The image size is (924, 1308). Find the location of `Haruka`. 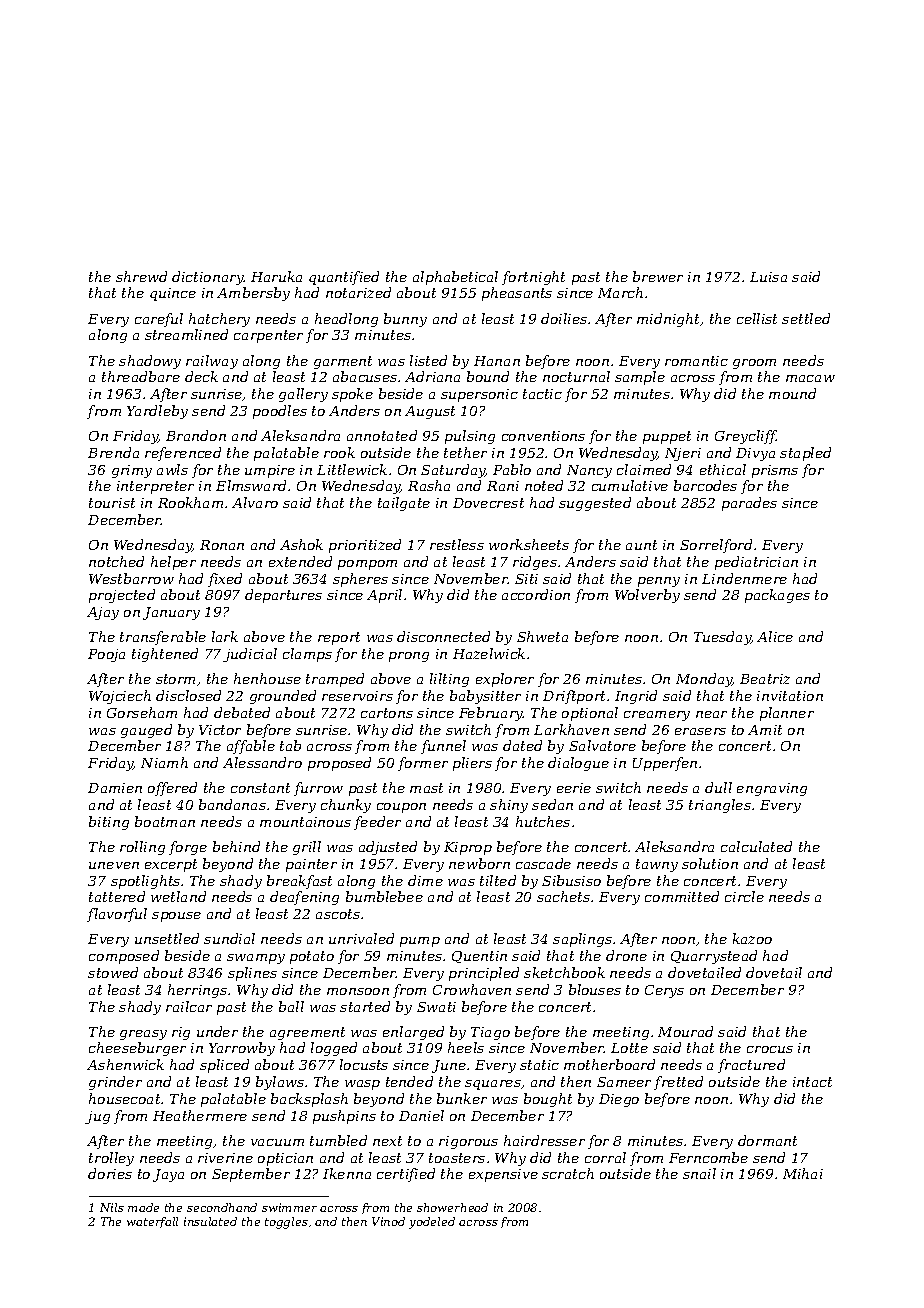

Haruka is located at coordinates (276, 276).
